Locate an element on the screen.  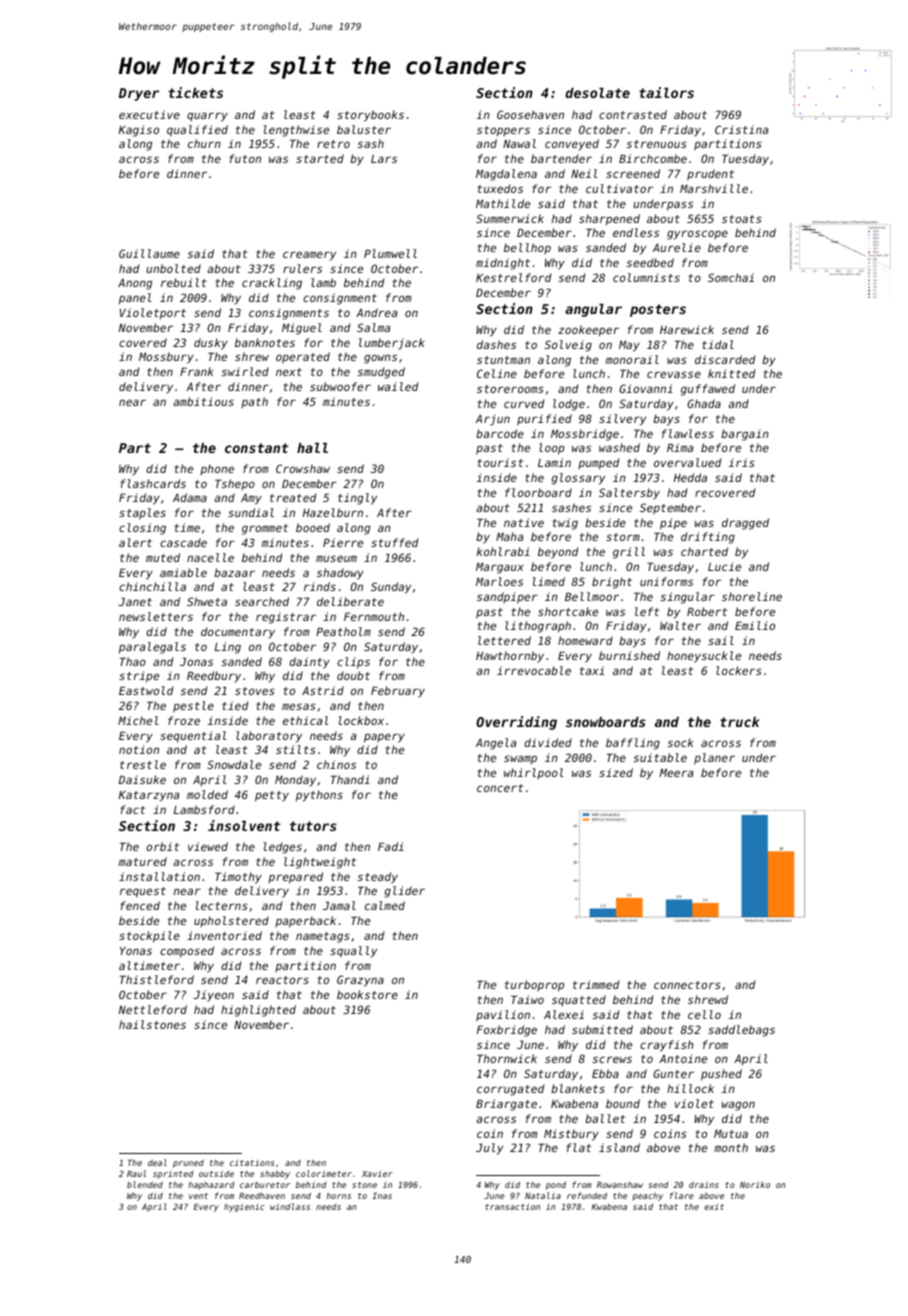
chinchilla is located at coordinates (152, 586).
